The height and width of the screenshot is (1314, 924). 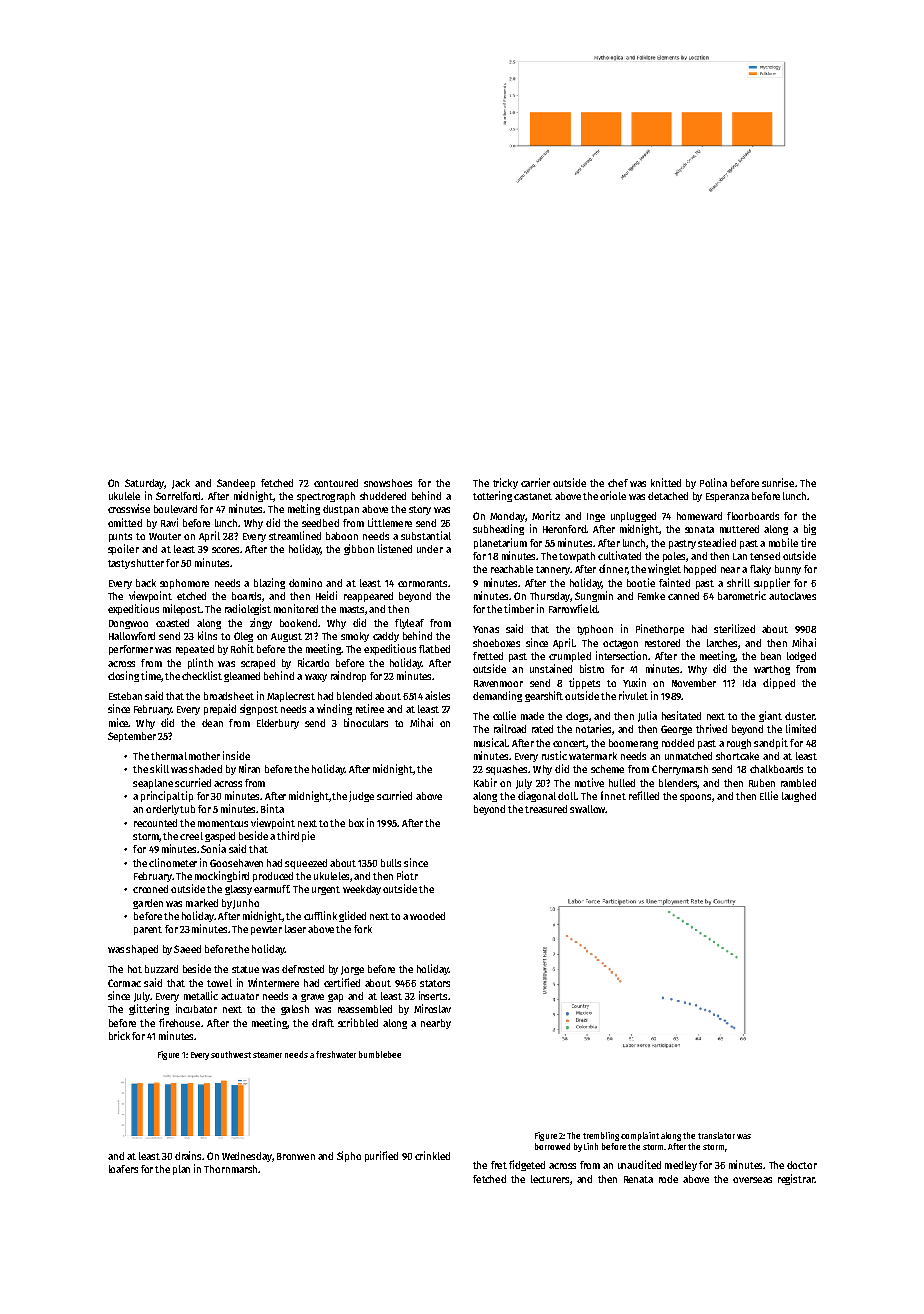 I want to click on skill, so click(x=159, y=768).
